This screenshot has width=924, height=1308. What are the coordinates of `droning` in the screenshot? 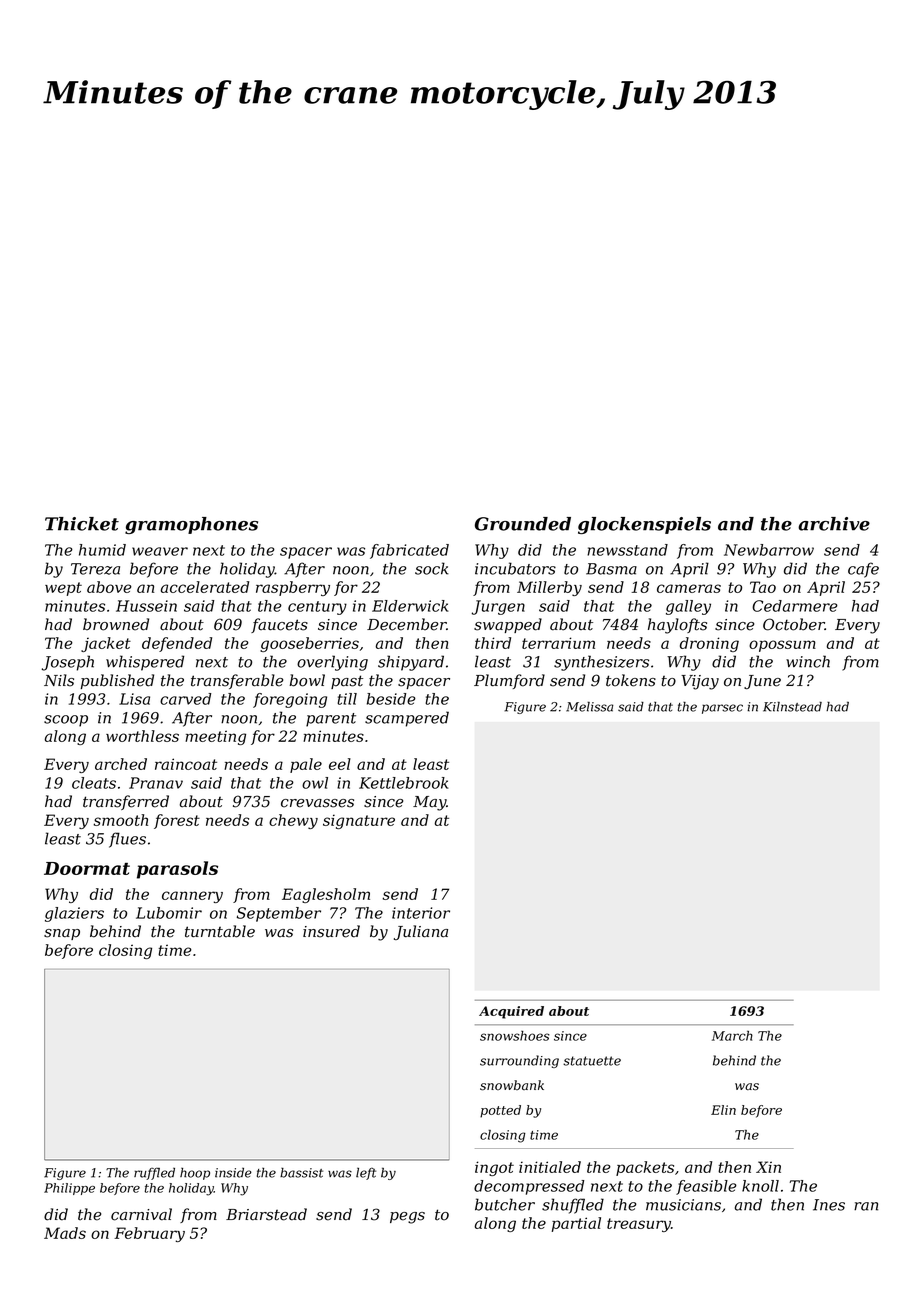 It's located at (709, 644).
